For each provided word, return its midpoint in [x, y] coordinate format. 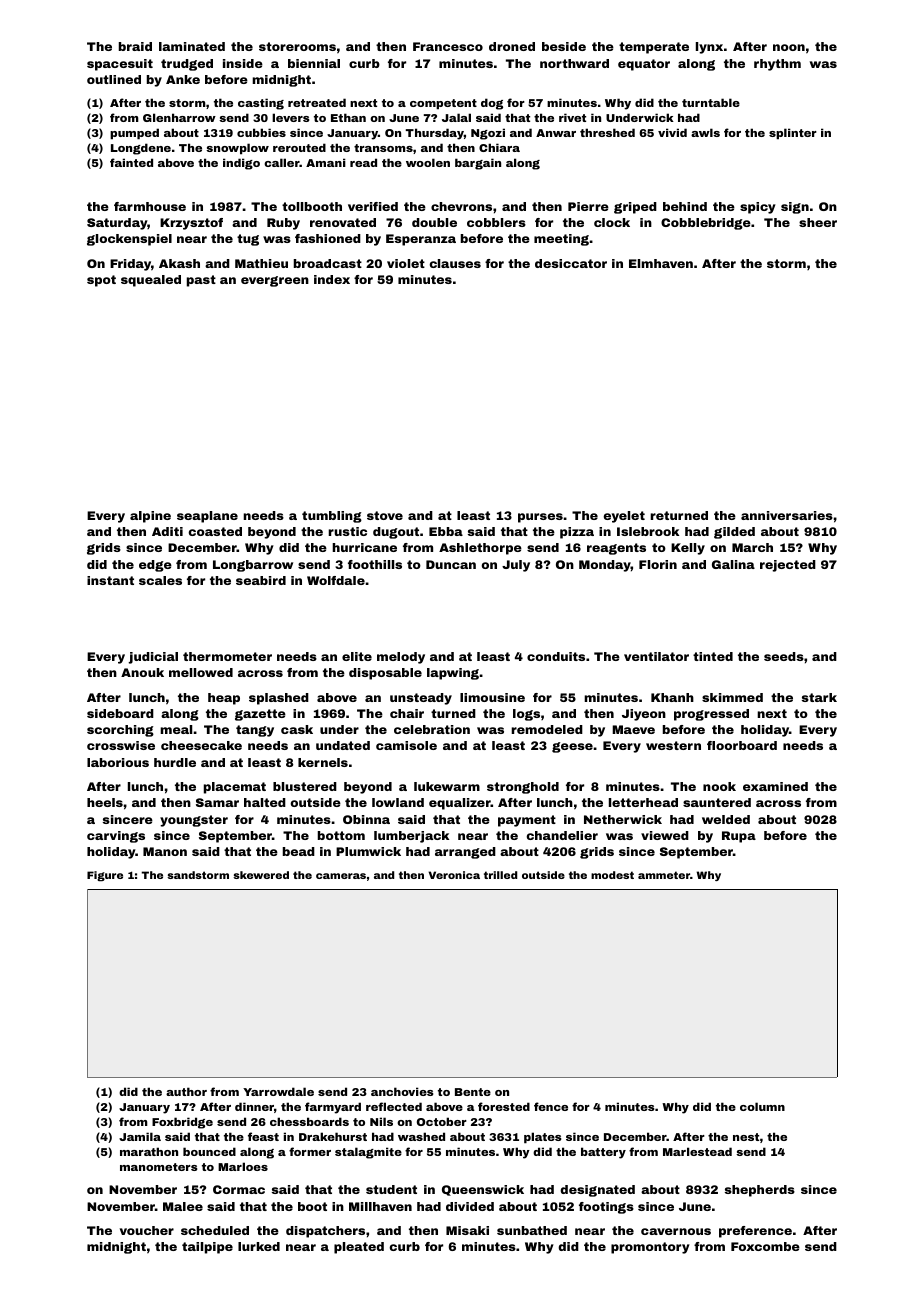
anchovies [402, 1091]
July [516, 566]
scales [160, 580]
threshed [607, 132]
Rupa [739, 837]
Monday [605, 566]
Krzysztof [191, 224]
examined [775, 786]
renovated [343, 222]
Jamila [140, 1136]
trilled [500, 875]
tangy [255, 731]
